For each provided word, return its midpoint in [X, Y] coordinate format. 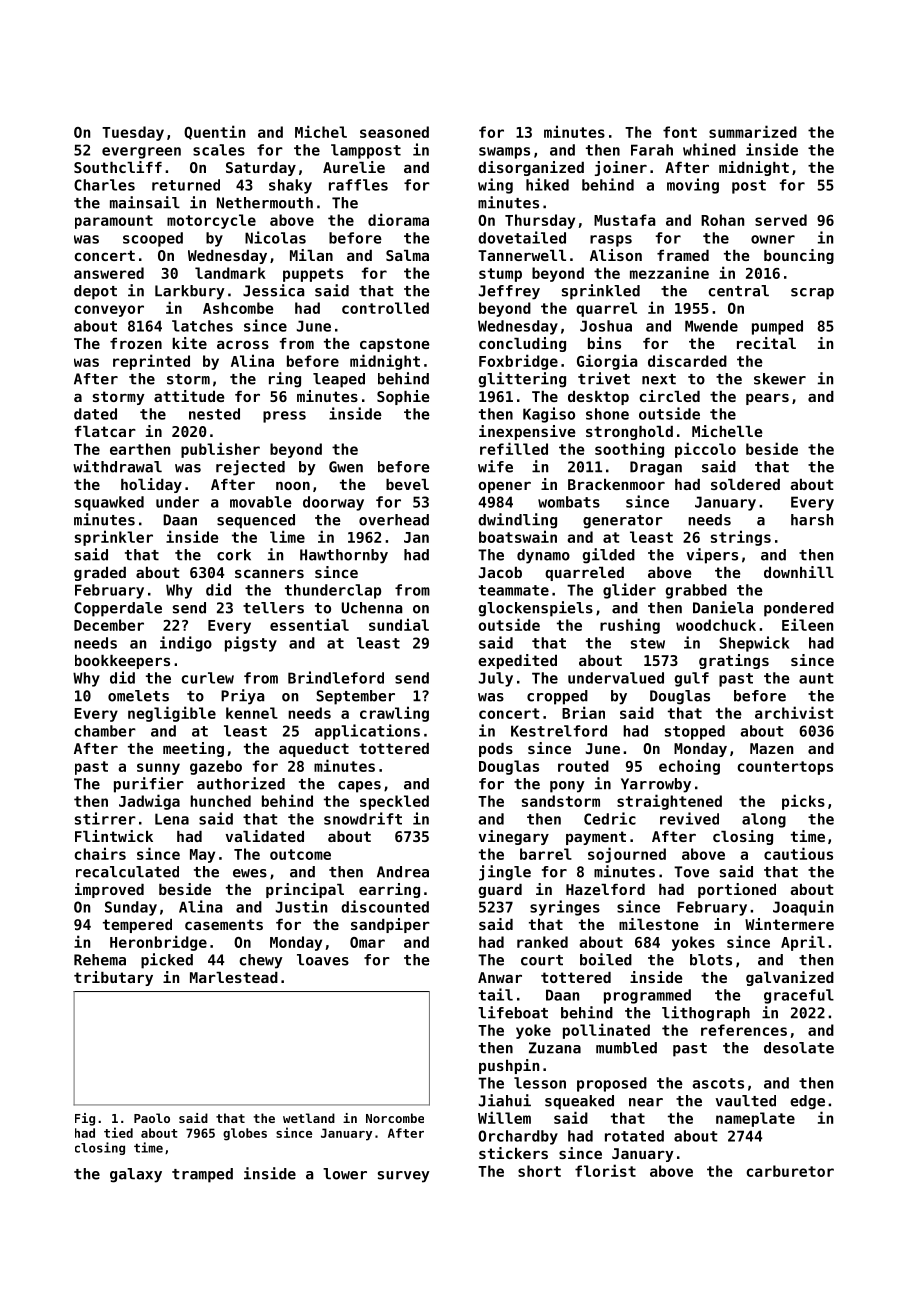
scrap [812, 294]
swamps [504, 153]
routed [583, 766]
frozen [136, 343]
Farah [652, 150]
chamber [105, 731]
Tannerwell [522, 255]
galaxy [136, 1175]
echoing [689, 767]
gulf [691, 679]
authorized [241, 783]
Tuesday [133, 133]
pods [496, 750]
